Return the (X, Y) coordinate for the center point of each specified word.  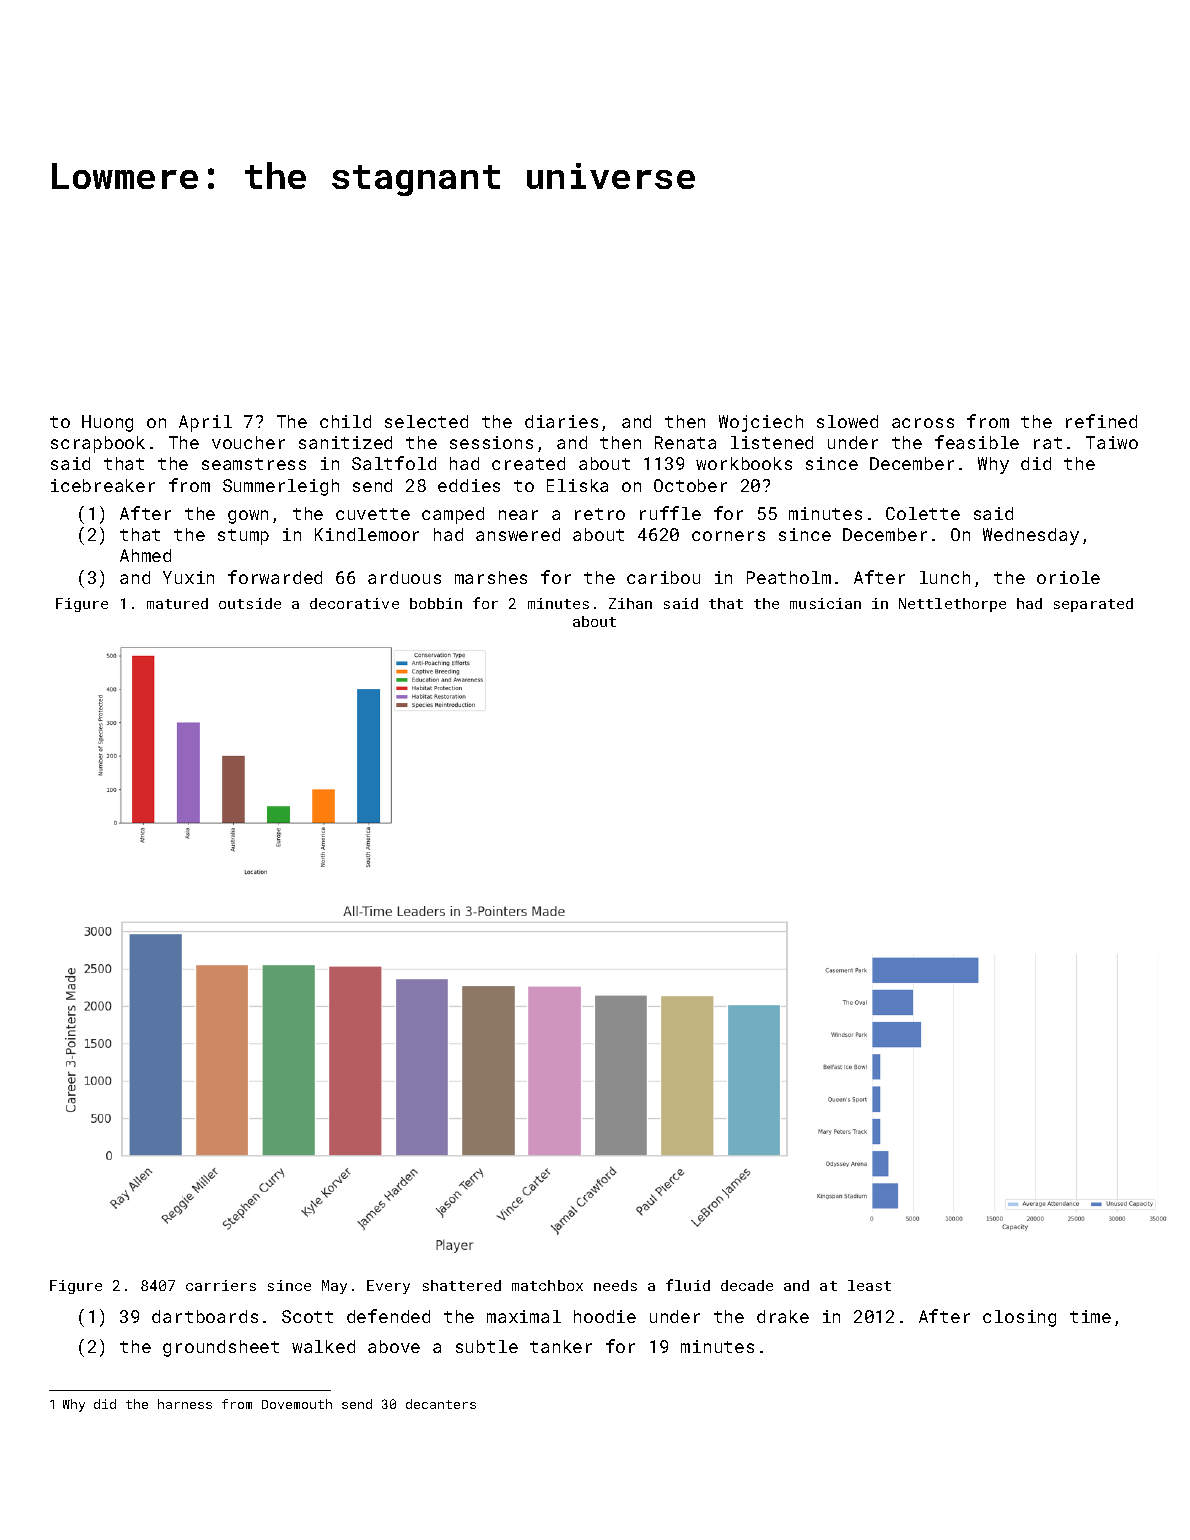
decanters (441, 1404)
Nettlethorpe (952, 605)
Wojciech (761, 423)
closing (1019, 1318)
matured (177, 603)
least (869, 1285)
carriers (221, 1285)
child (345, 421)
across (923, 423)
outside (250, 603)
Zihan (630, 603)
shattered (462, 1285)
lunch (945, 577)
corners (728, 536)
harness (185, 1404)
